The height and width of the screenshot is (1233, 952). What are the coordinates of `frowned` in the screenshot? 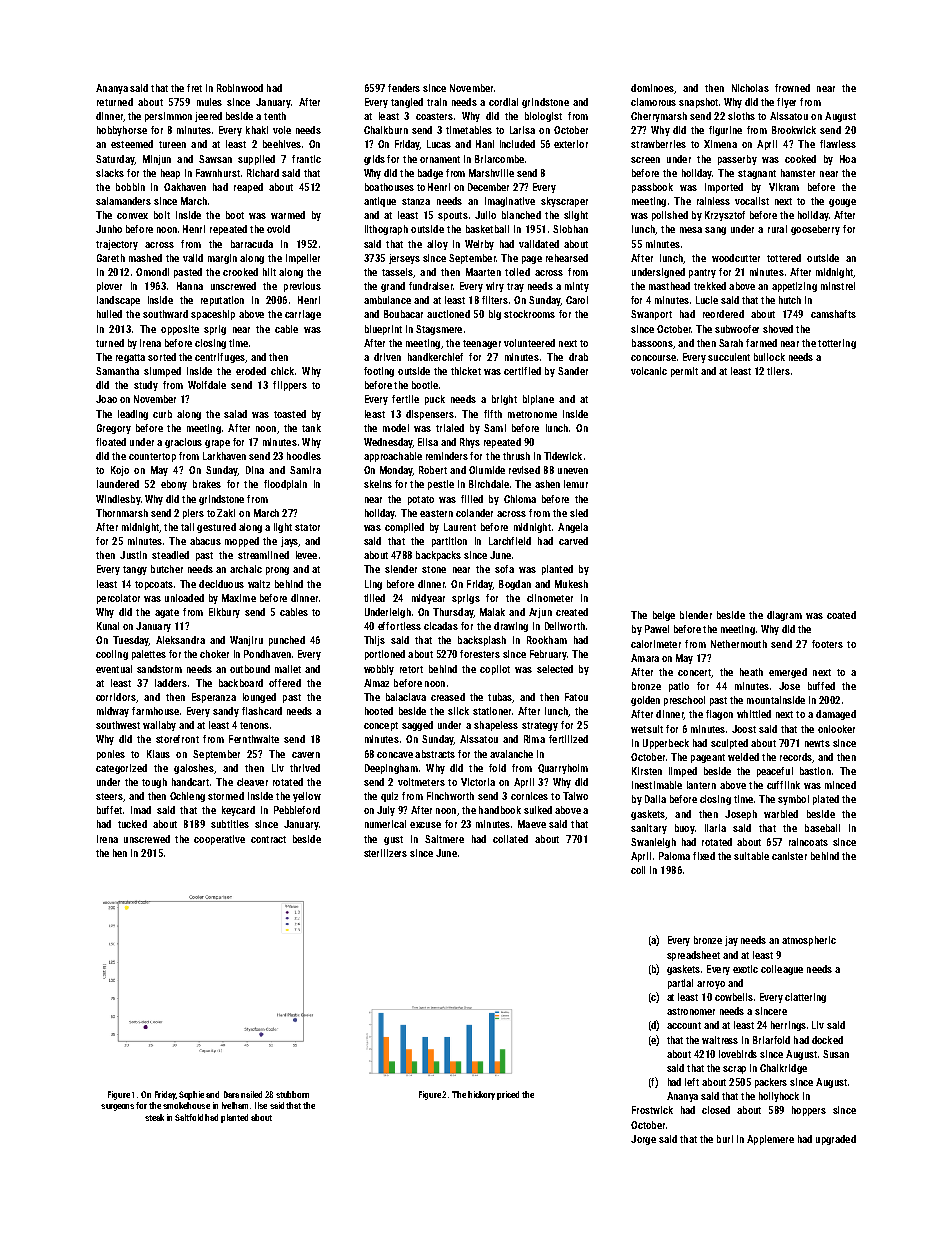 It's located at (792, 88).
